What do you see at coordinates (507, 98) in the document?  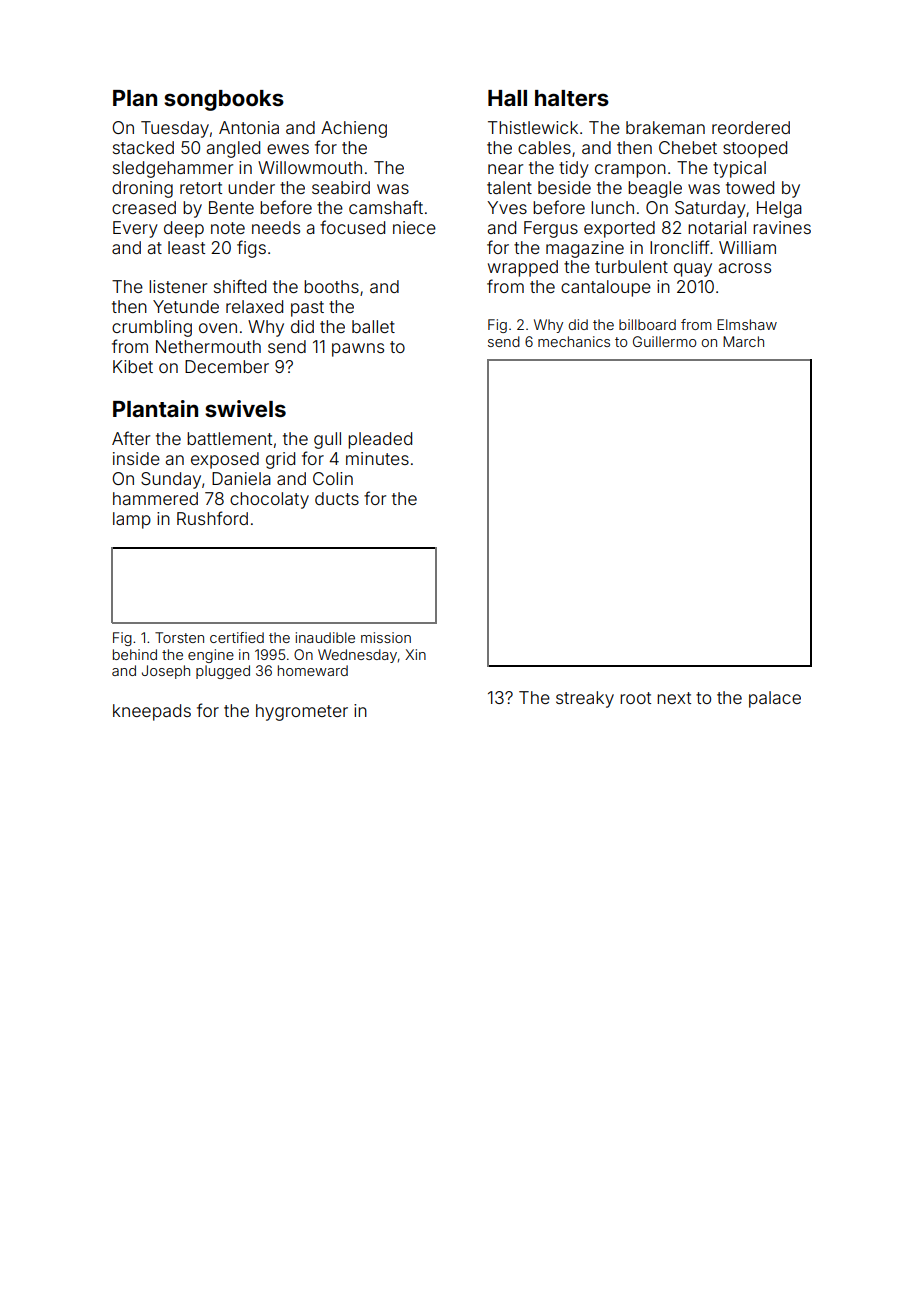 I see `Hall` at bounding box center [507, 98].
